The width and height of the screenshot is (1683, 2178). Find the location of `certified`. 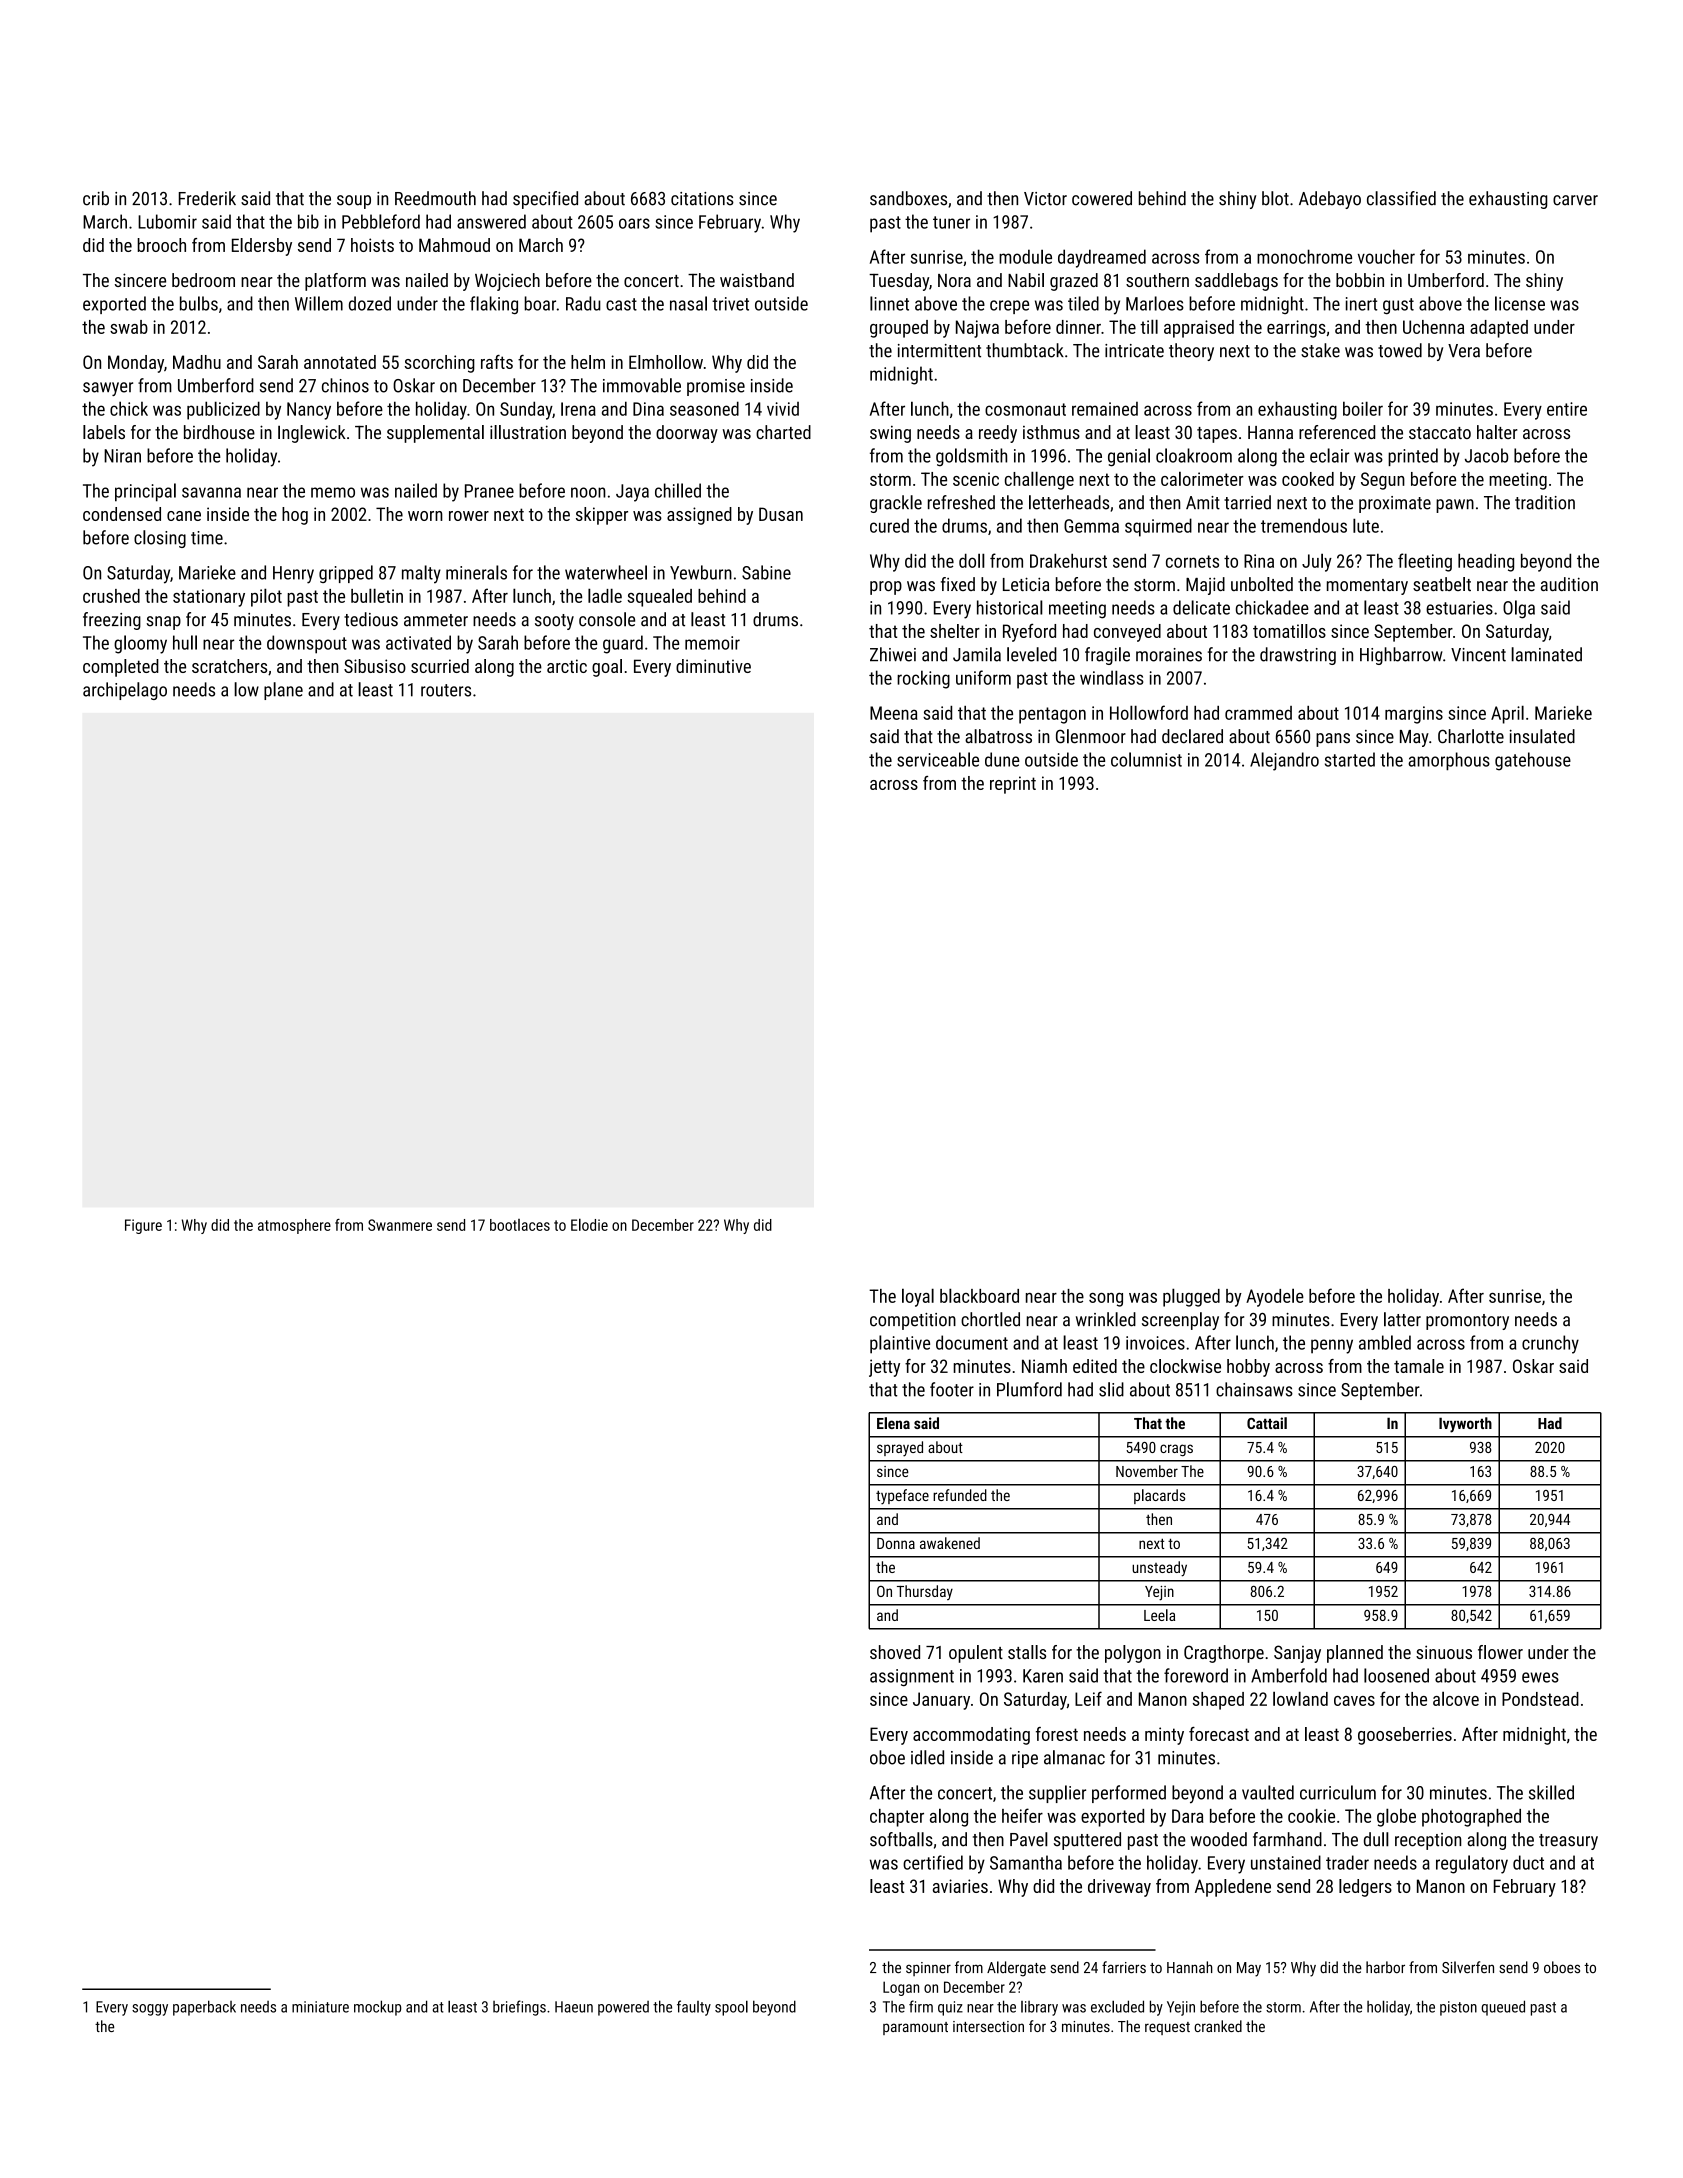

certified is located at coordinates (933, 1862).
